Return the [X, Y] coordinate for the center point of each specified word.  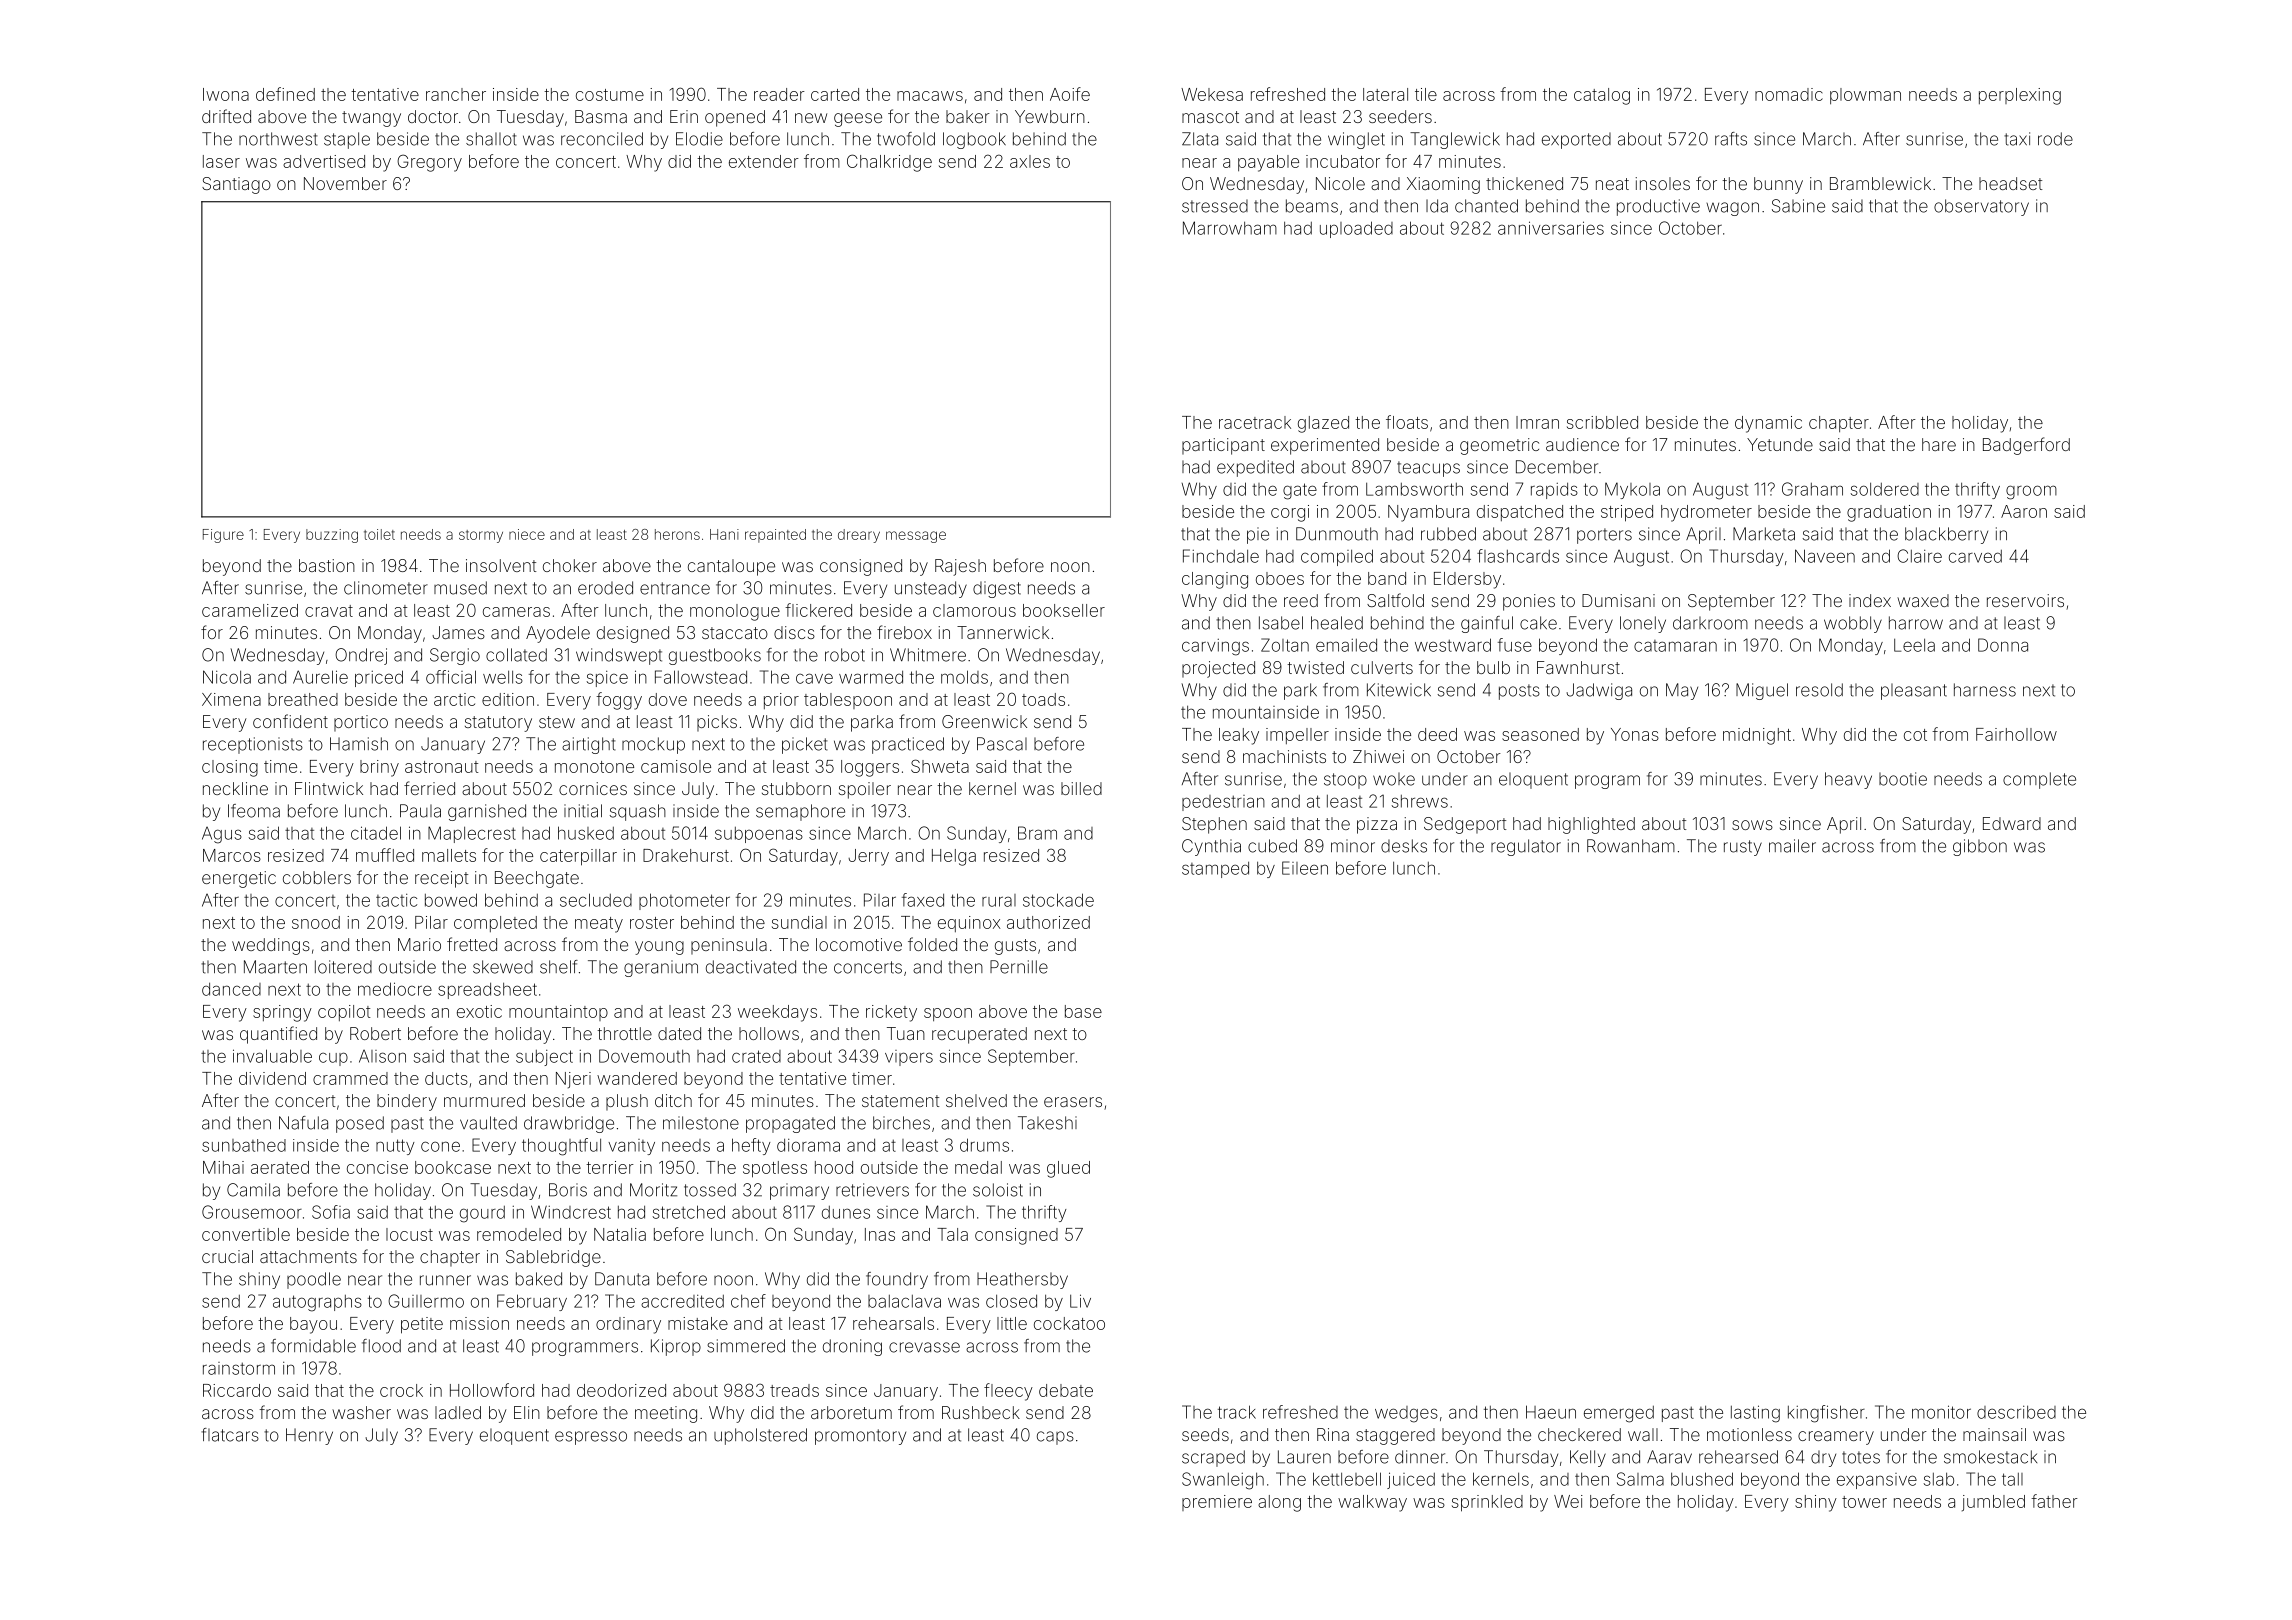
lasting [1755, 1414]
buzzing [332, 536]
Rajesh [960, 567]
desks [1404, 846]
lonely [1643, 624]
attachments [308, 1256]
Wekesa [1212, 94]
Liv [1080, 1301]
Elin [527, 1412]
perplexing [2020, 96]
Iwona [226, 94]
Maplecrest [472, 834]
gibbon [1980, 847]
